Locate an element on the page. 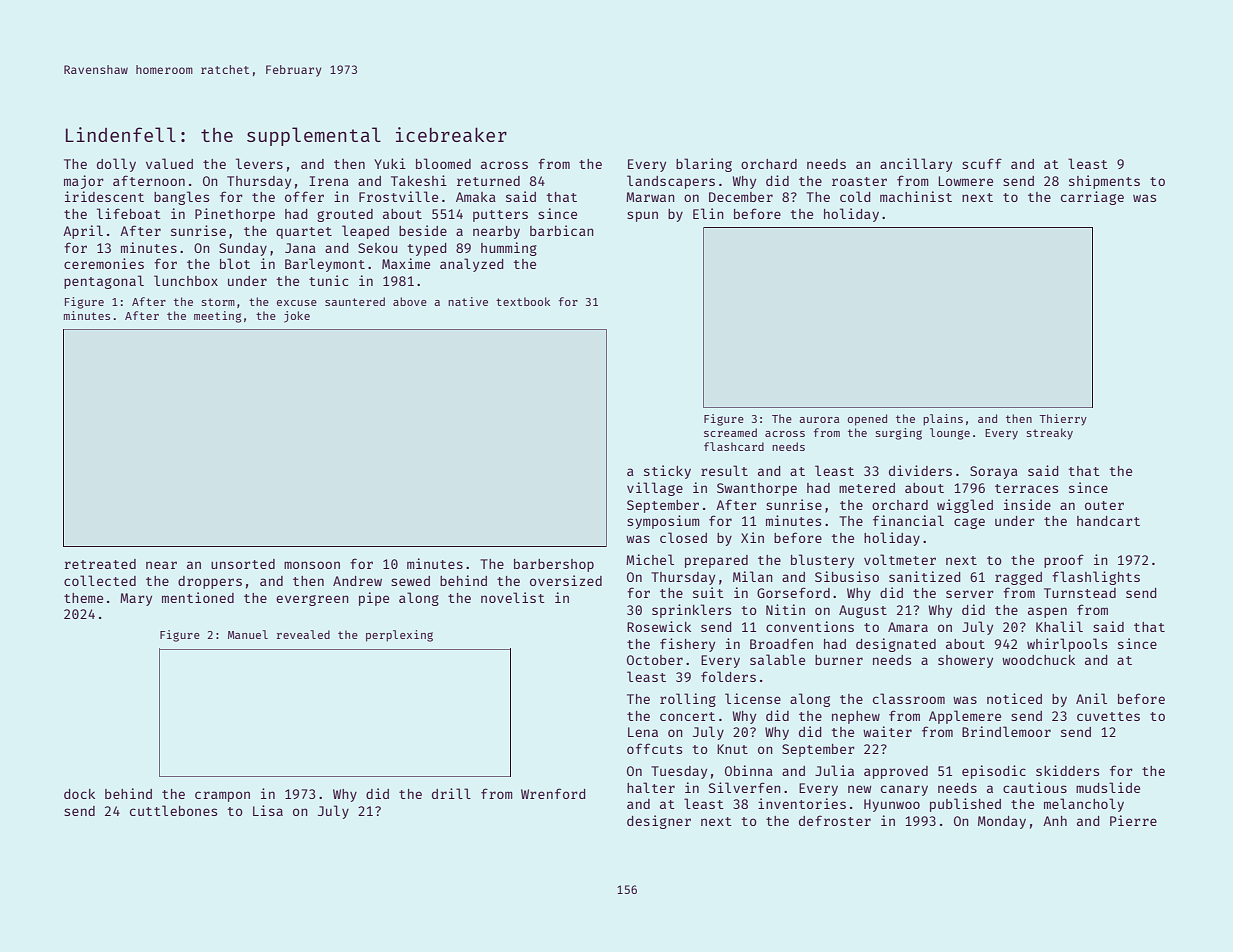 Image resolution: width=1233 pixels, height=952 pixels. Thierry is located at coordinates (1063, 420).
